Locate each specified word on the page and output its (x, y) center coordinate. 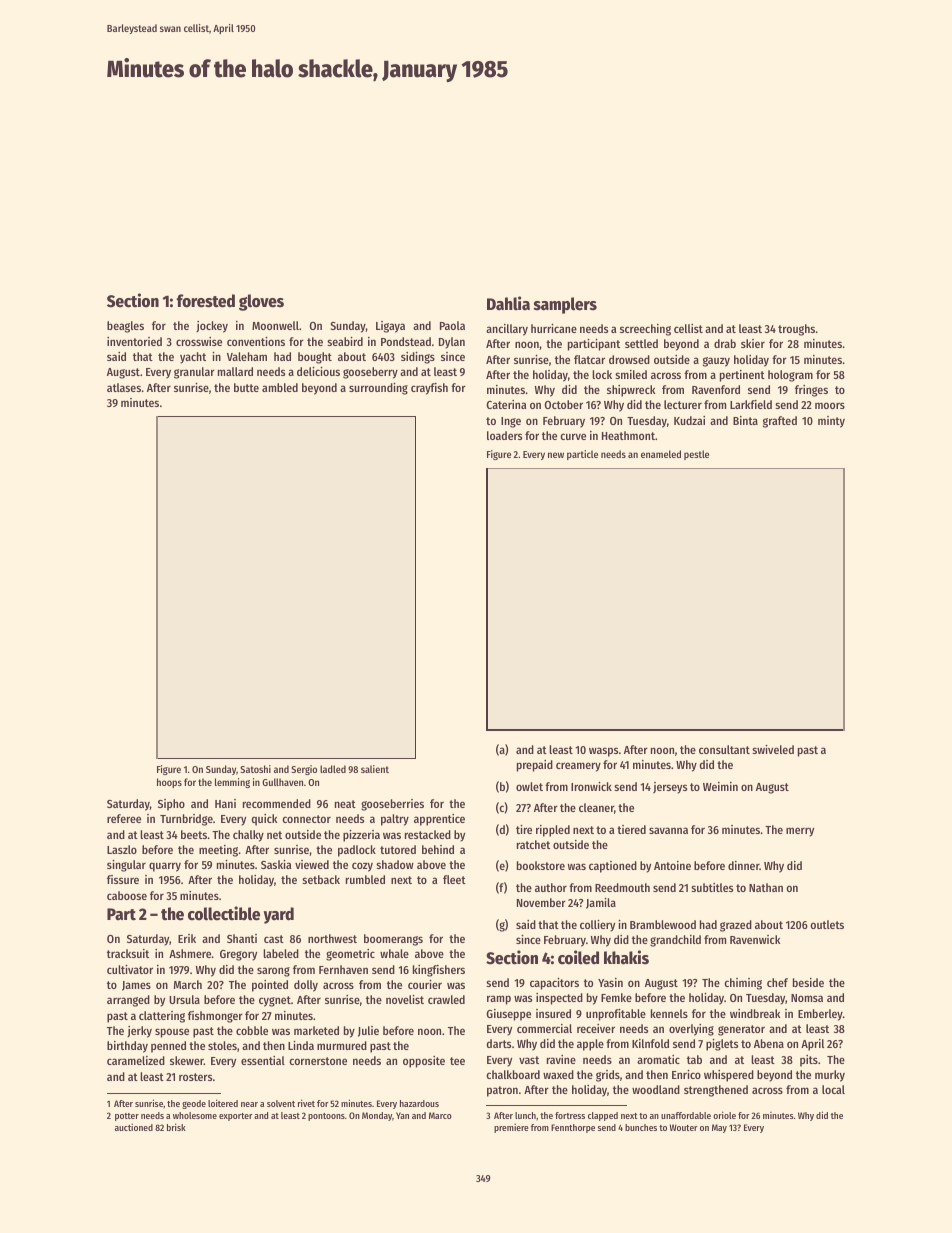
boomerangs (393, 940)
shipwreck (631, 391)
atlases (124, 387)
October (564, 404)
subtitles (712, 887)
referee (124, 818)
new (556, 455)
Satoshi (255, 769)
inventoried (134, 341)
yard (278, 915)
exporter (236, 1117)
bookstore (541, 865)
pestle (696, 455)
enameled (661, 454)
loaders (504, 435)
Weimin (720, 786)
